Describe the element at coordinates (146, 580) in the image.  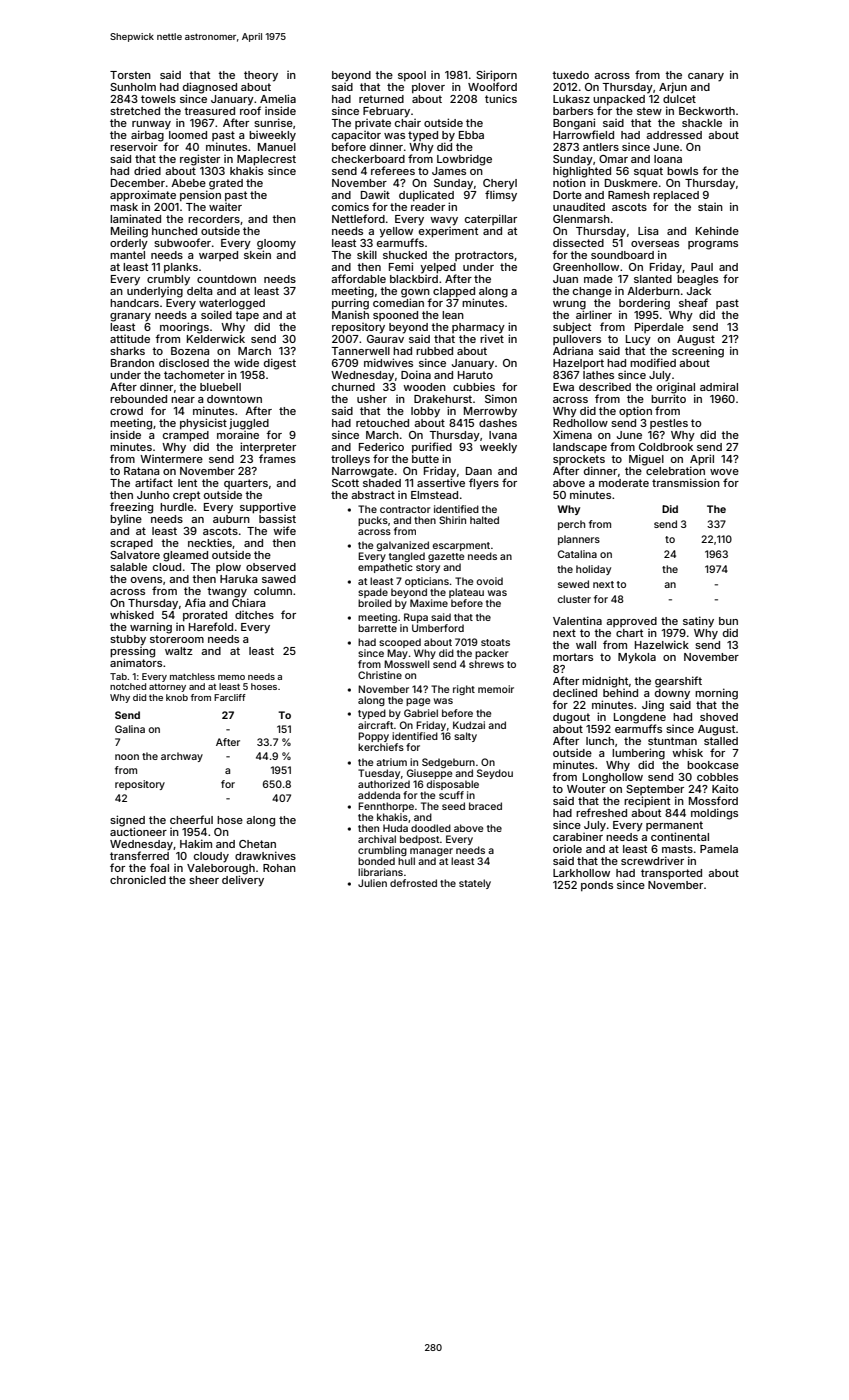
I see `ovens` at that location.
